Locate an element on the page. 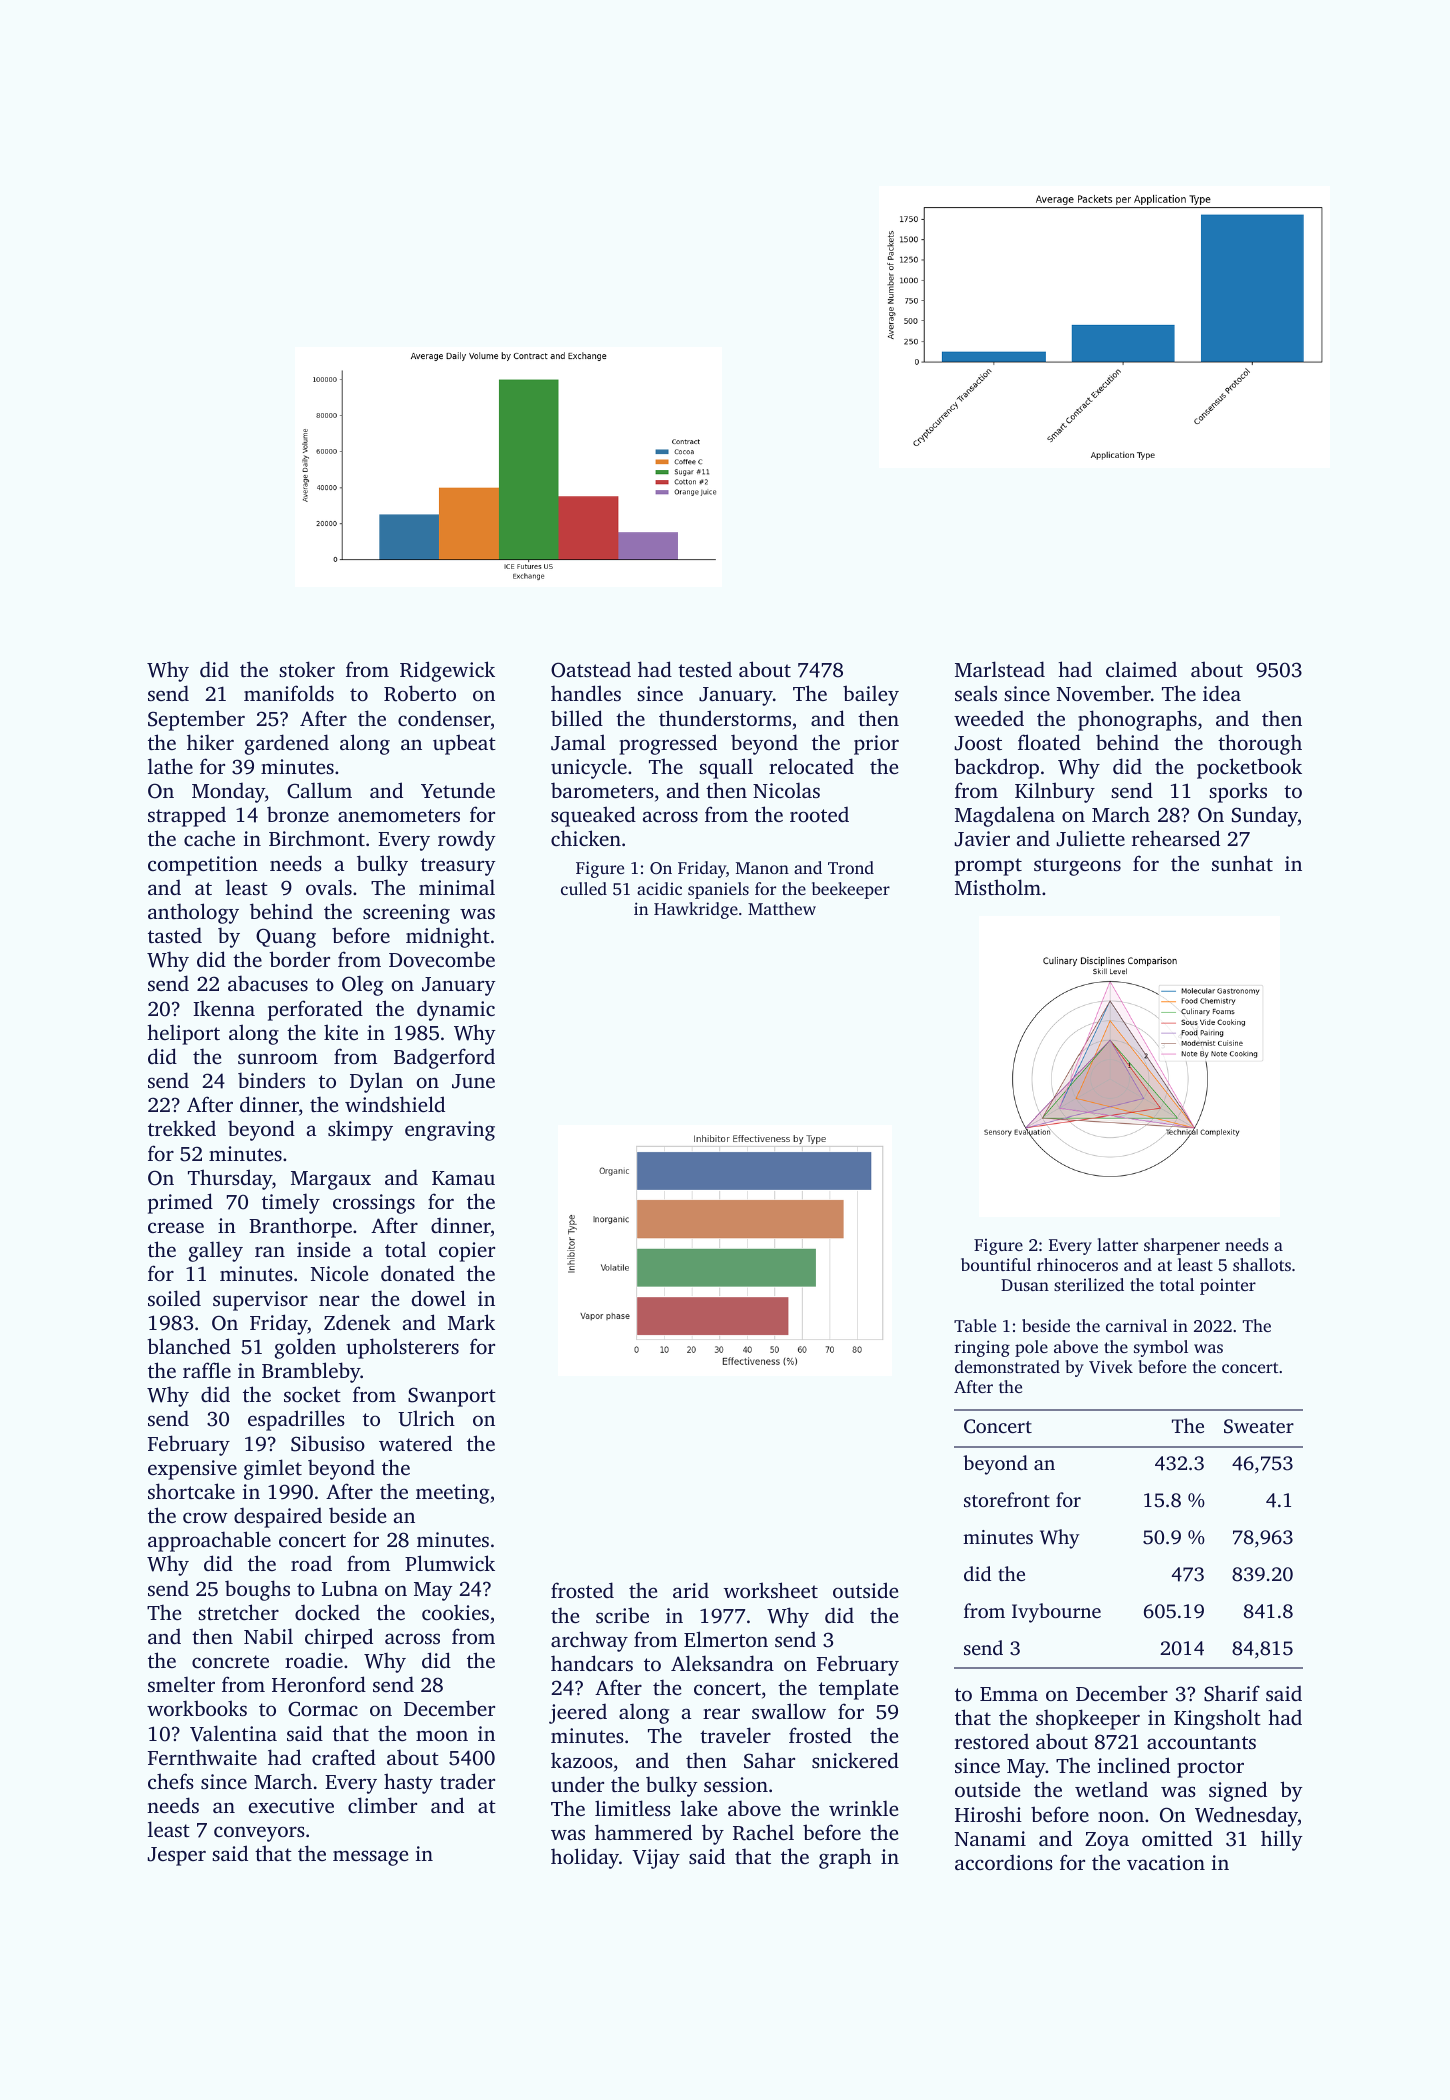 This page has width=1450, height=2100. moon is located at coordinates (442, 1735).
